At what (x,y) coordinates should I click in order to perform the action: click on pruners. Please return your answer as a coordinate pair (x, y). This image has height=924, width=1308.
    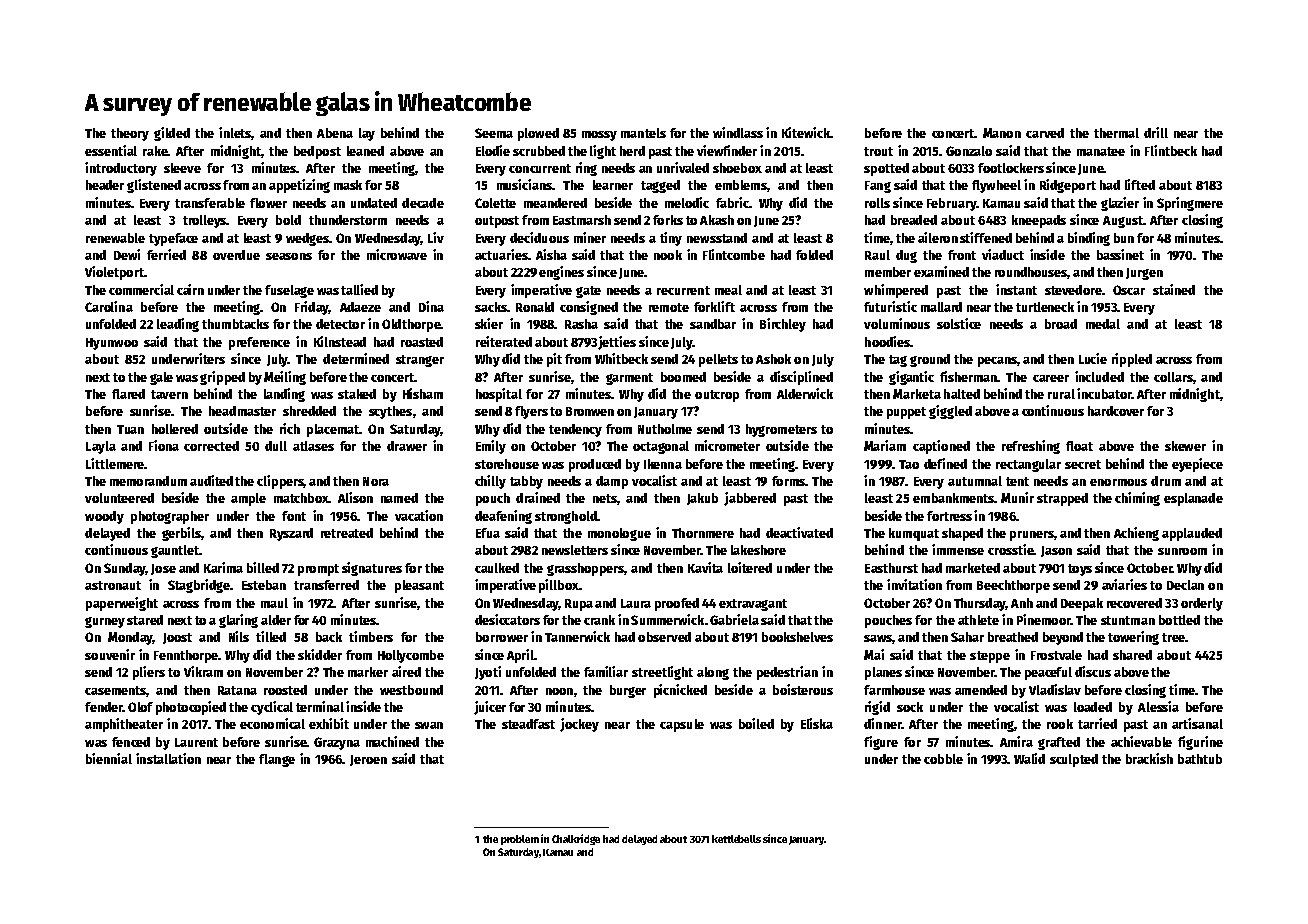
    Looking at the image, I should click on (1032, 536).
